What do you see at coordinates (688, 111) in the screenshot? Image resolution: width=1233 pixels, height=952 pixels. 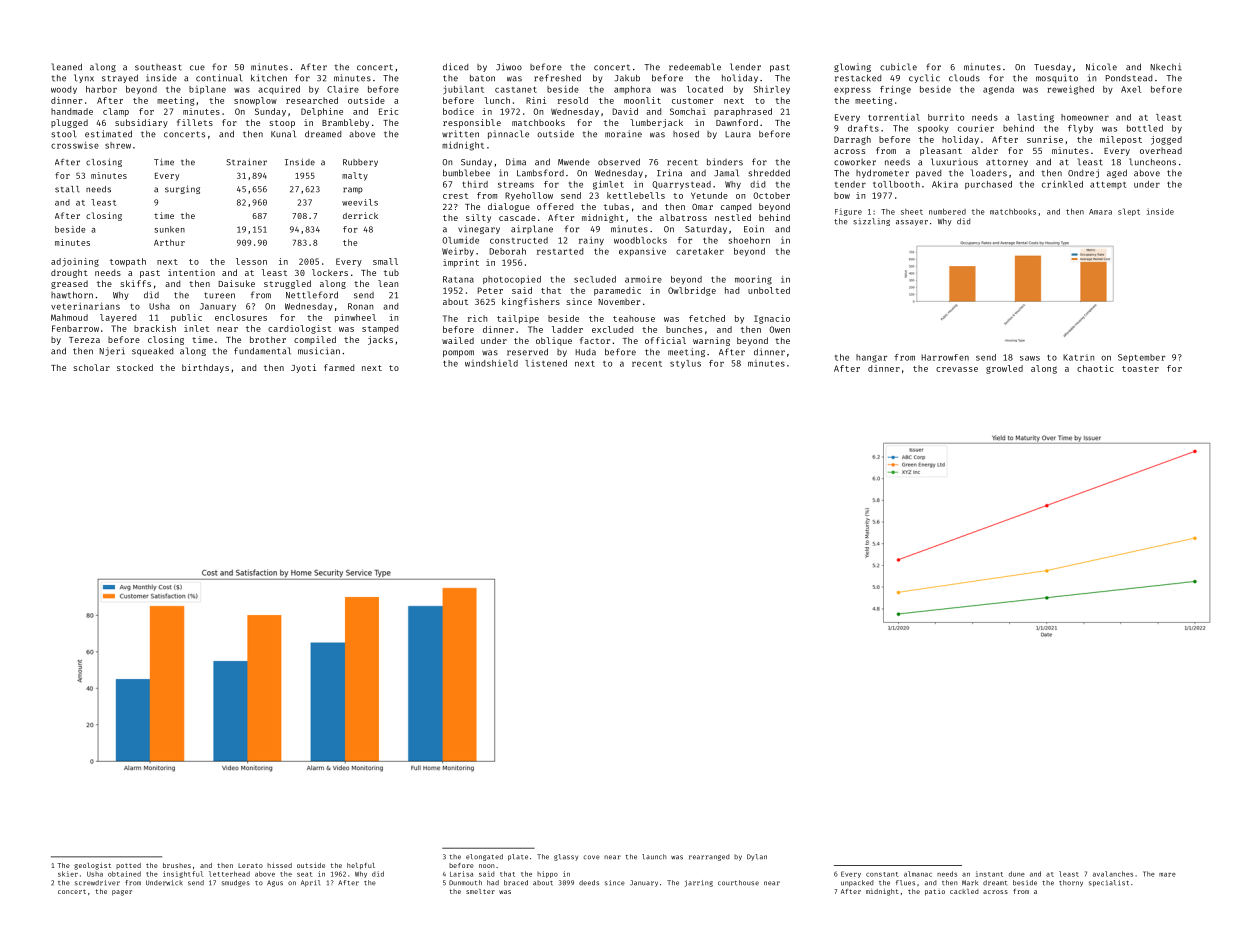 I see `Somchai` at bounding box center [688, 111].
